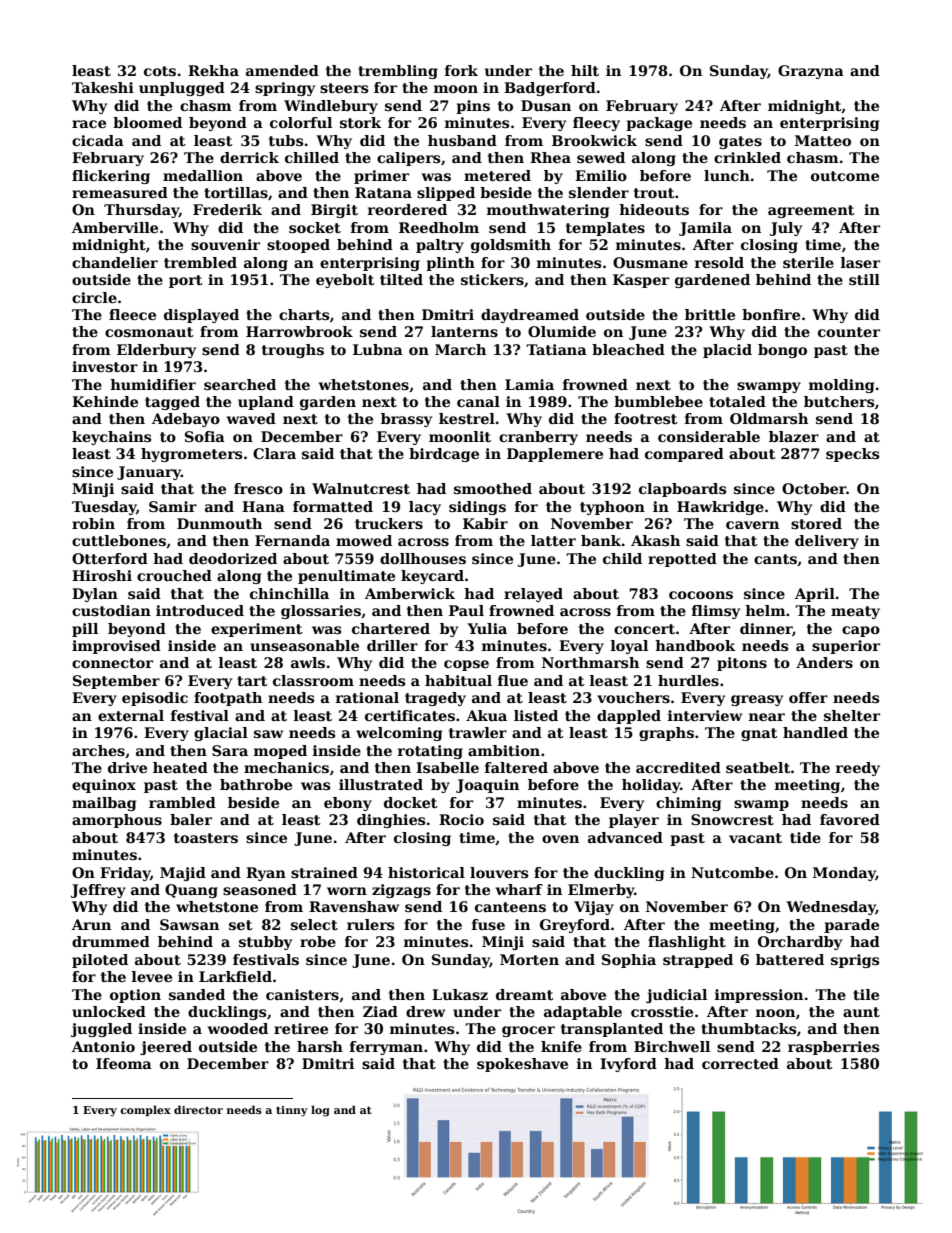 The width and height of the page is (952, 1233). Describe the element at coordinates (160, 71) in the page. I see `cots` at that location.
